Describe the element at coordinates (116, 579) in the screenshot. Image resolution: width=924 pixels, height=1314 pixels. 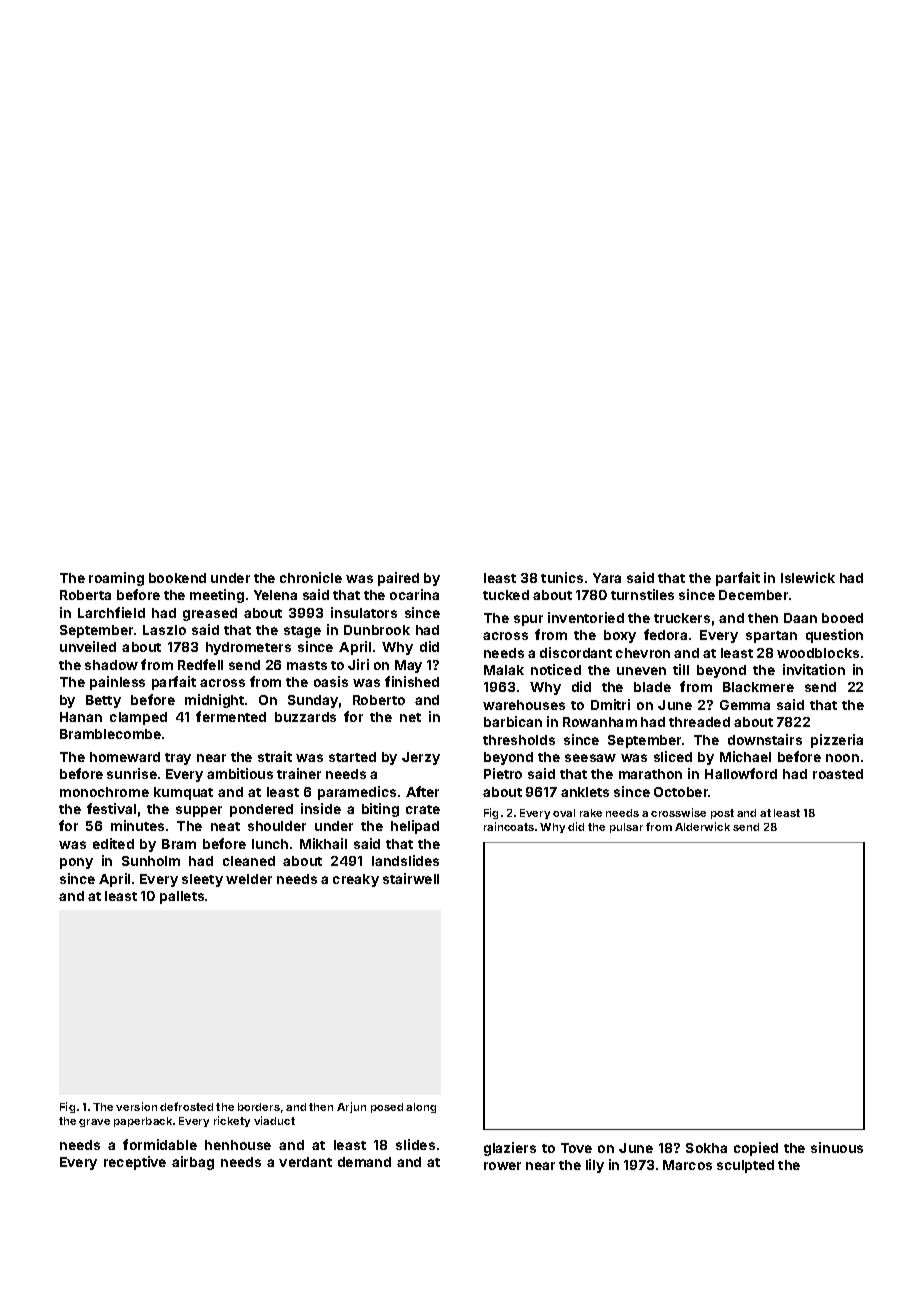
I see `roaming` at that location.
